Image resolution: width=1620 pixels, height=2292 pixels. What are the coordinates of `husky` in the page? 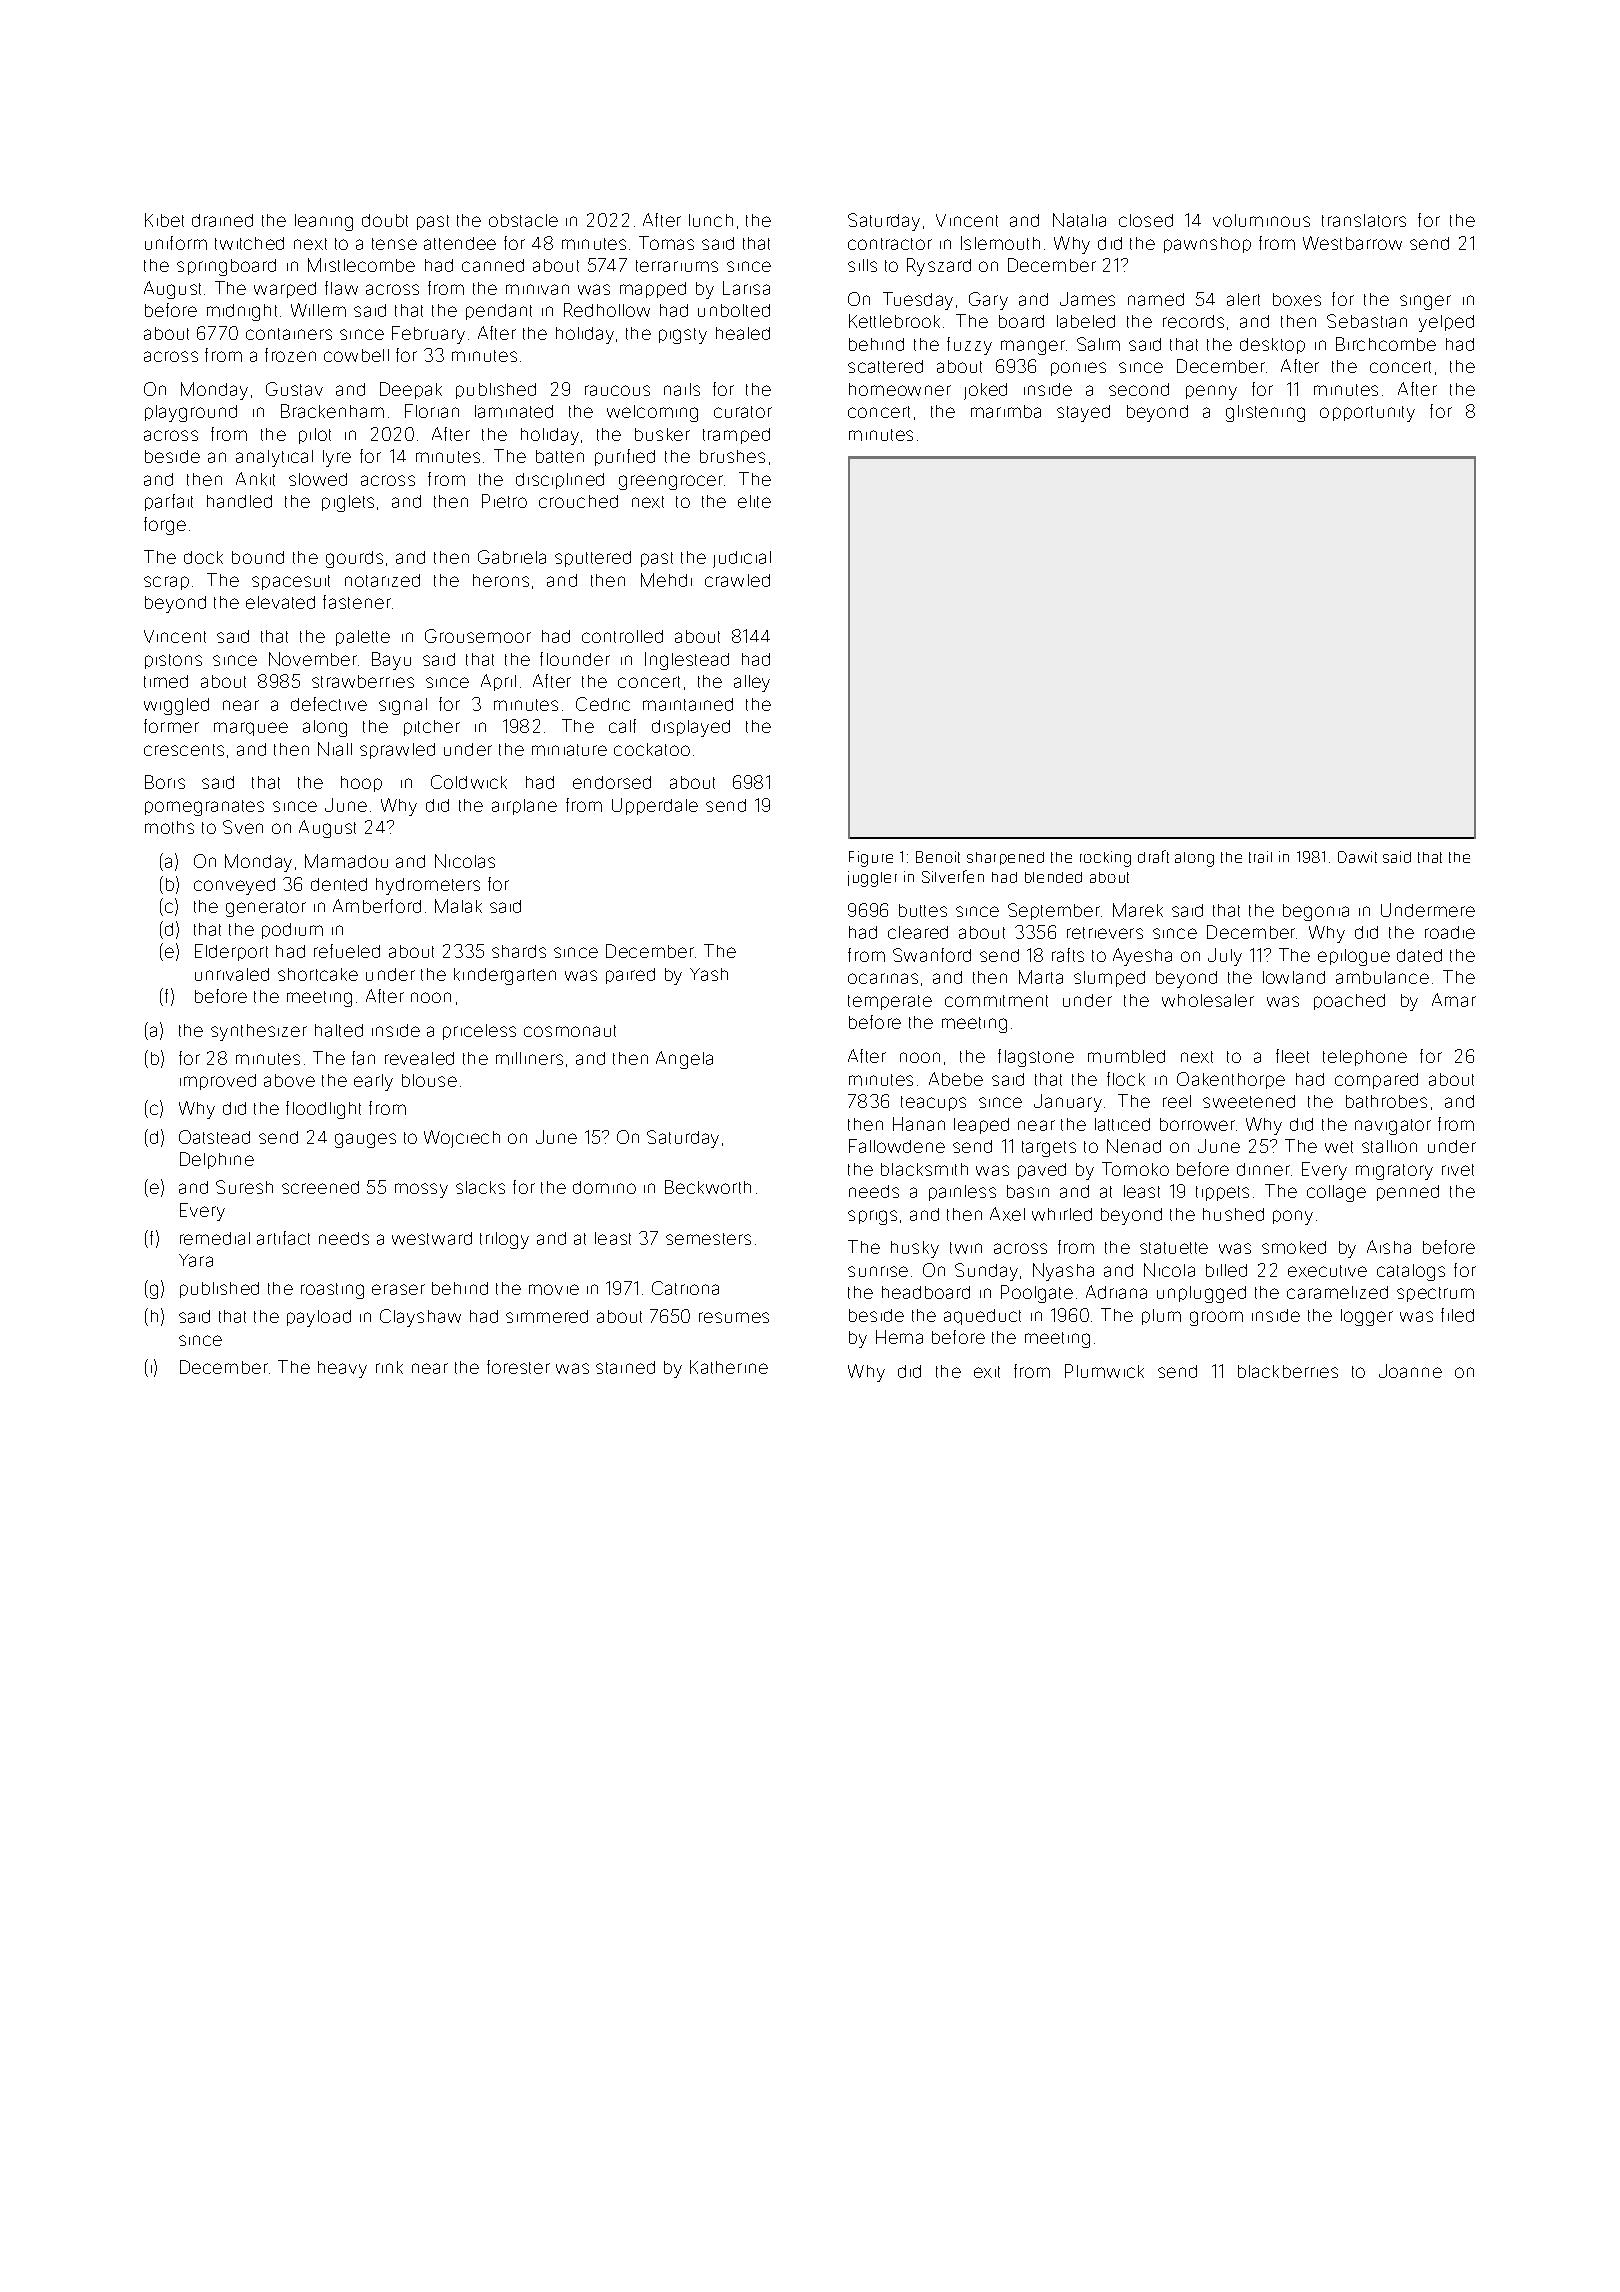 It's located at (915, 1249).
